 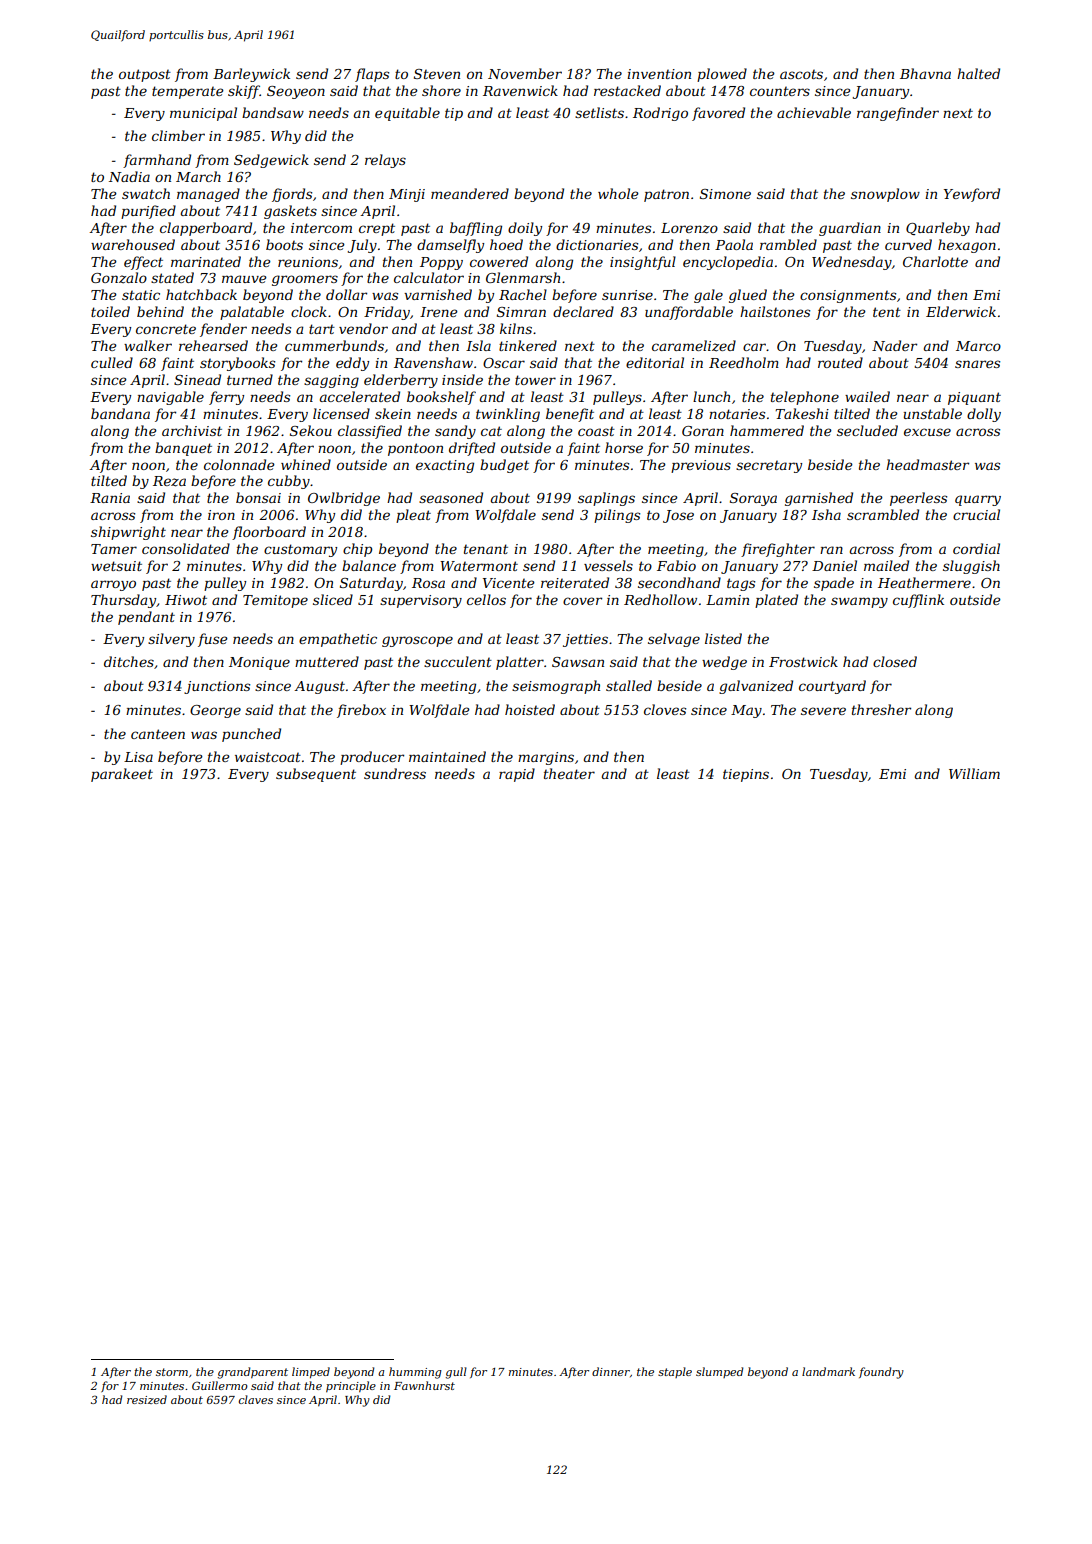 I want to click on outpost, so click(x=145, y=75).
